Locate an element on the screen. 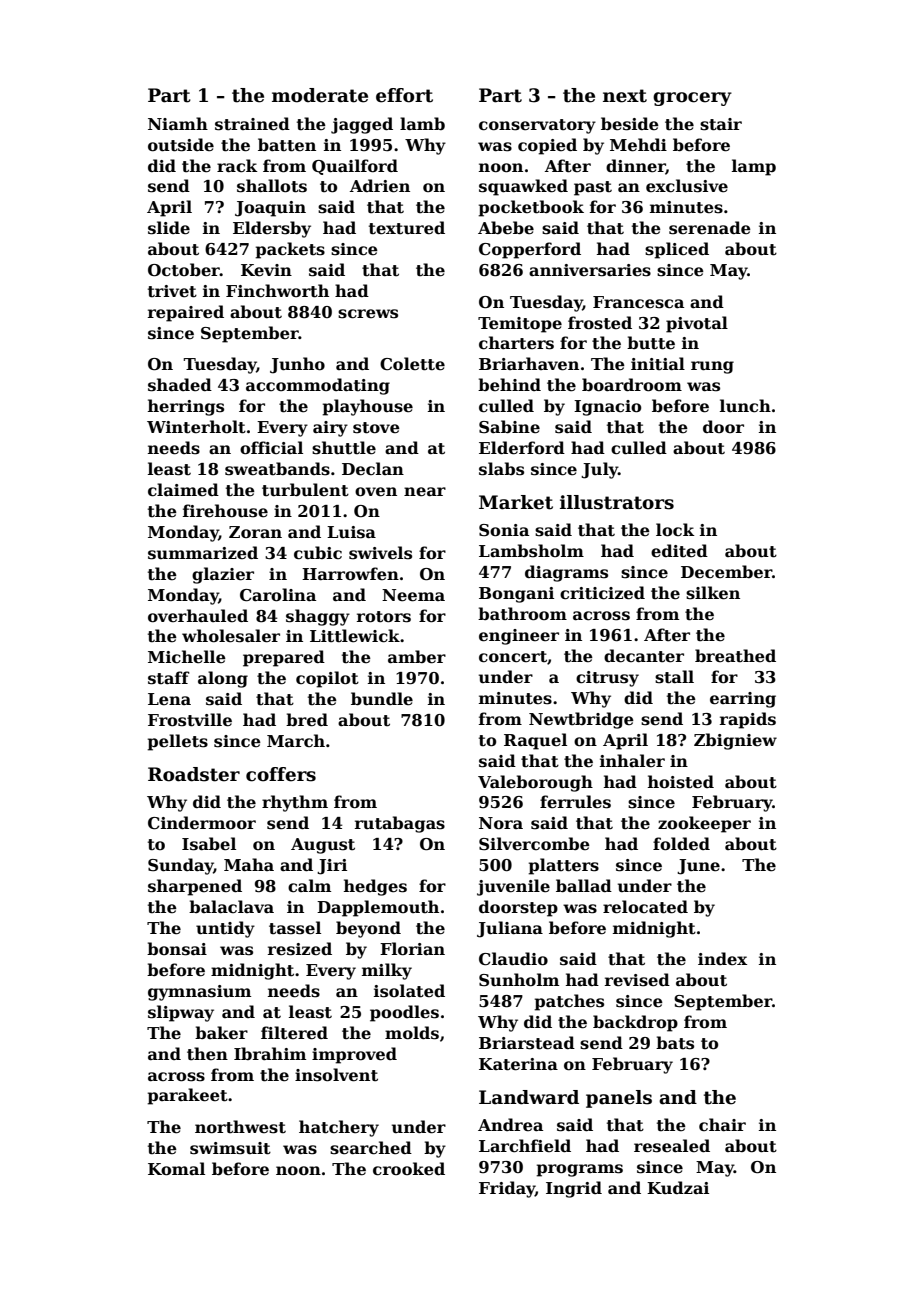 The width and height of the screenshot is (924, 1314). Adrien is located at coordinates (380, 186).
